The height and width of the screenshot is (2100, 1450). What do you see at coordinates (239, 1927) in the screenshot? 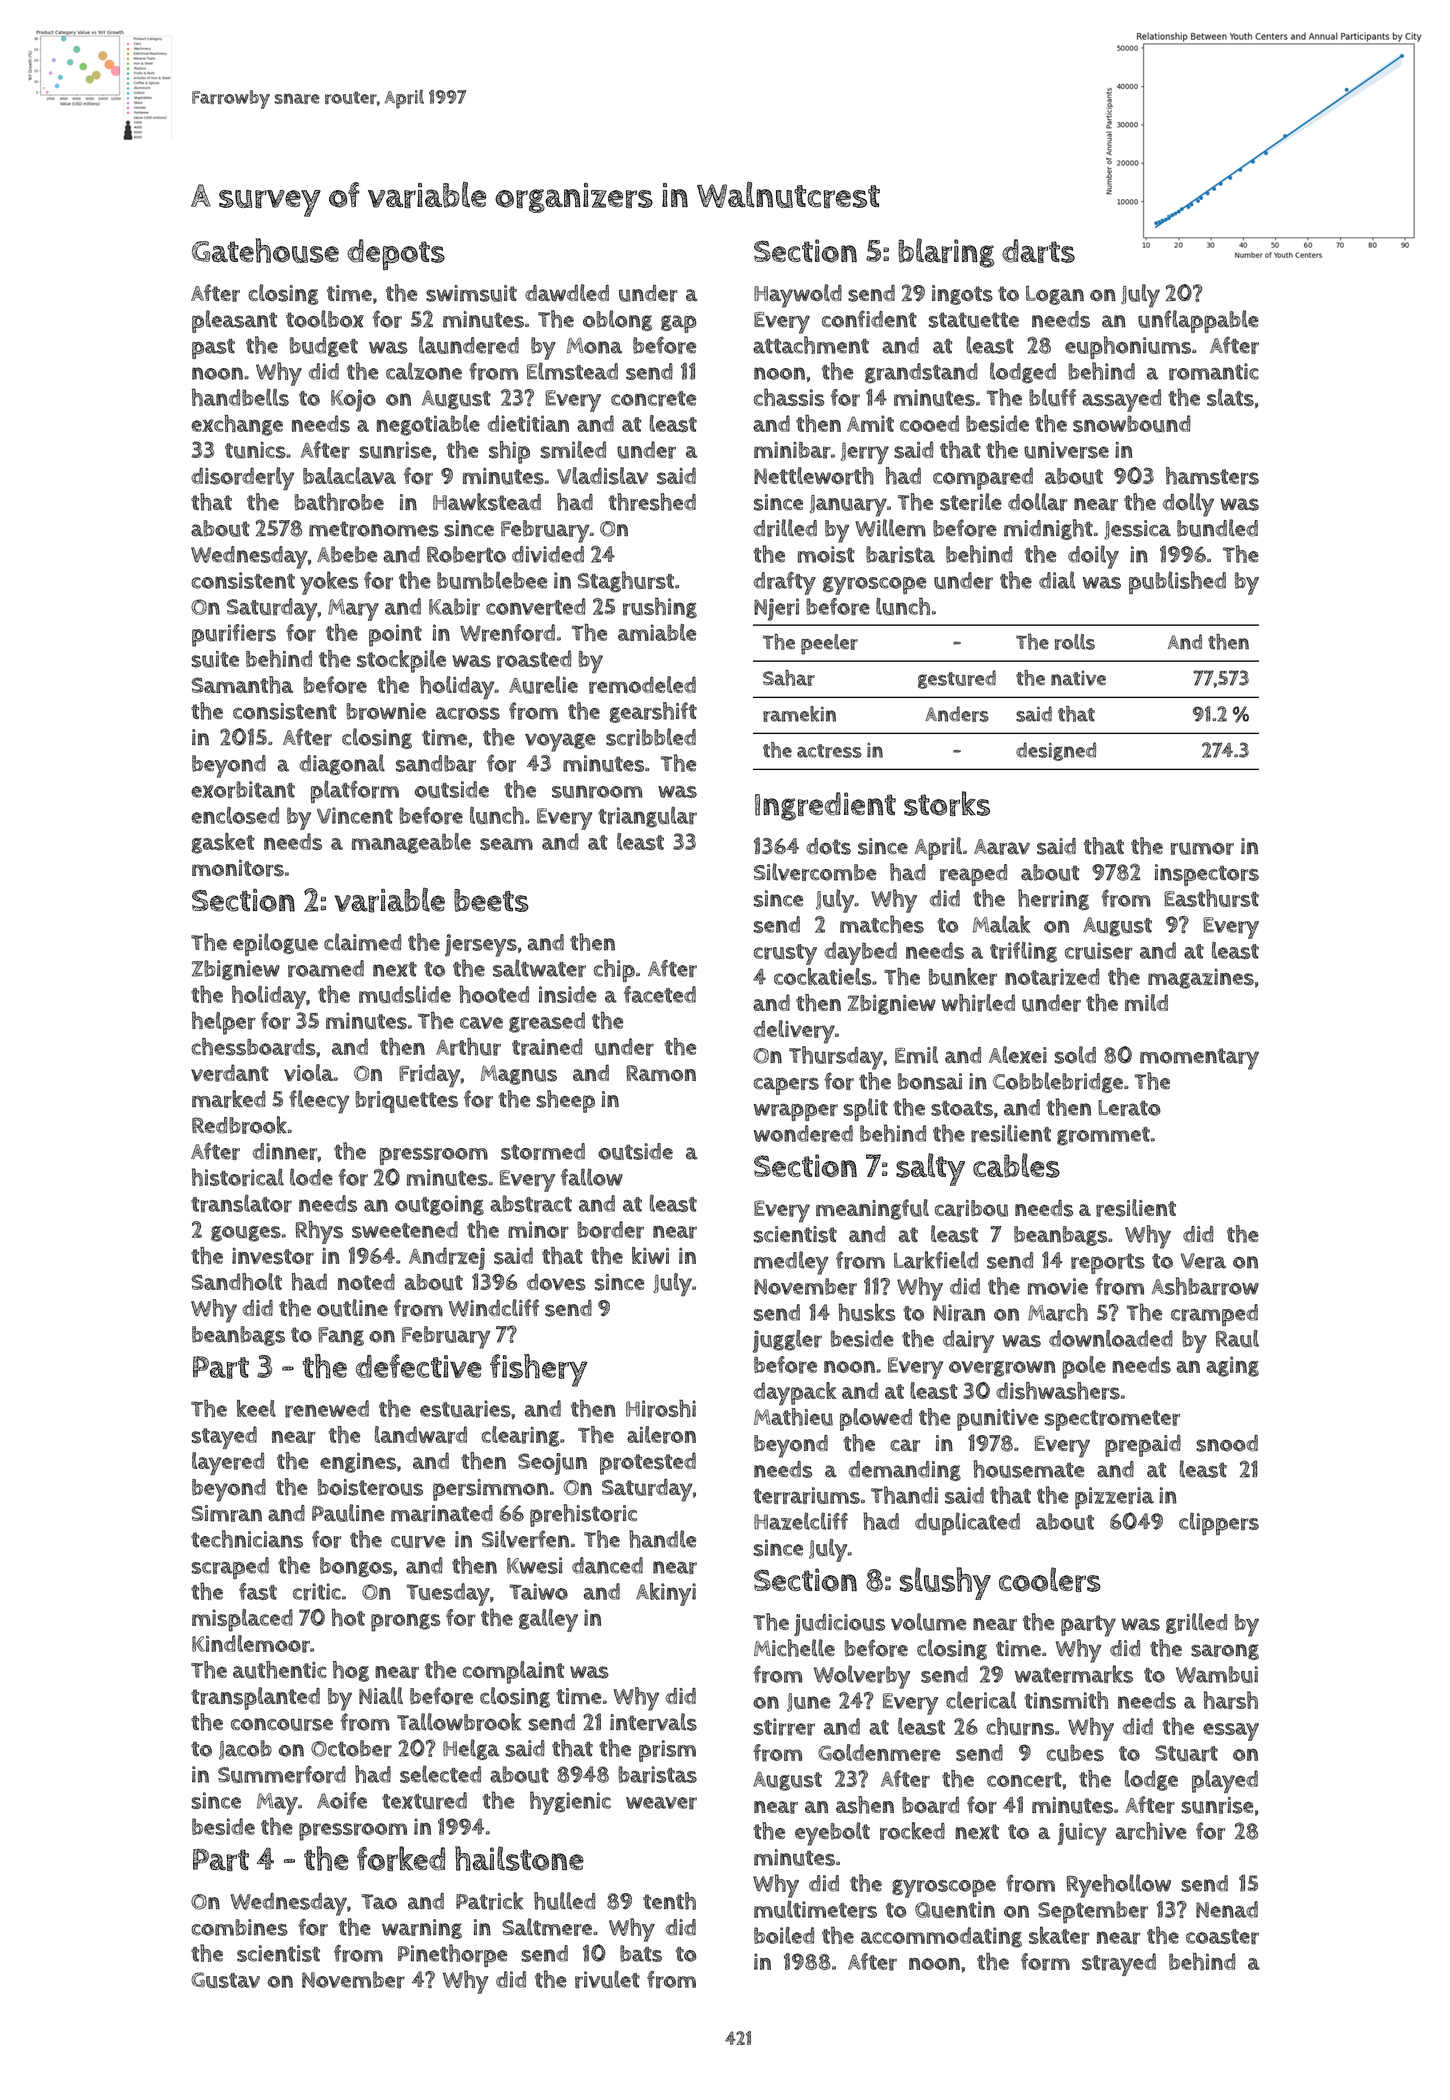
I see `combines` at bounding box center [239, 1927].
